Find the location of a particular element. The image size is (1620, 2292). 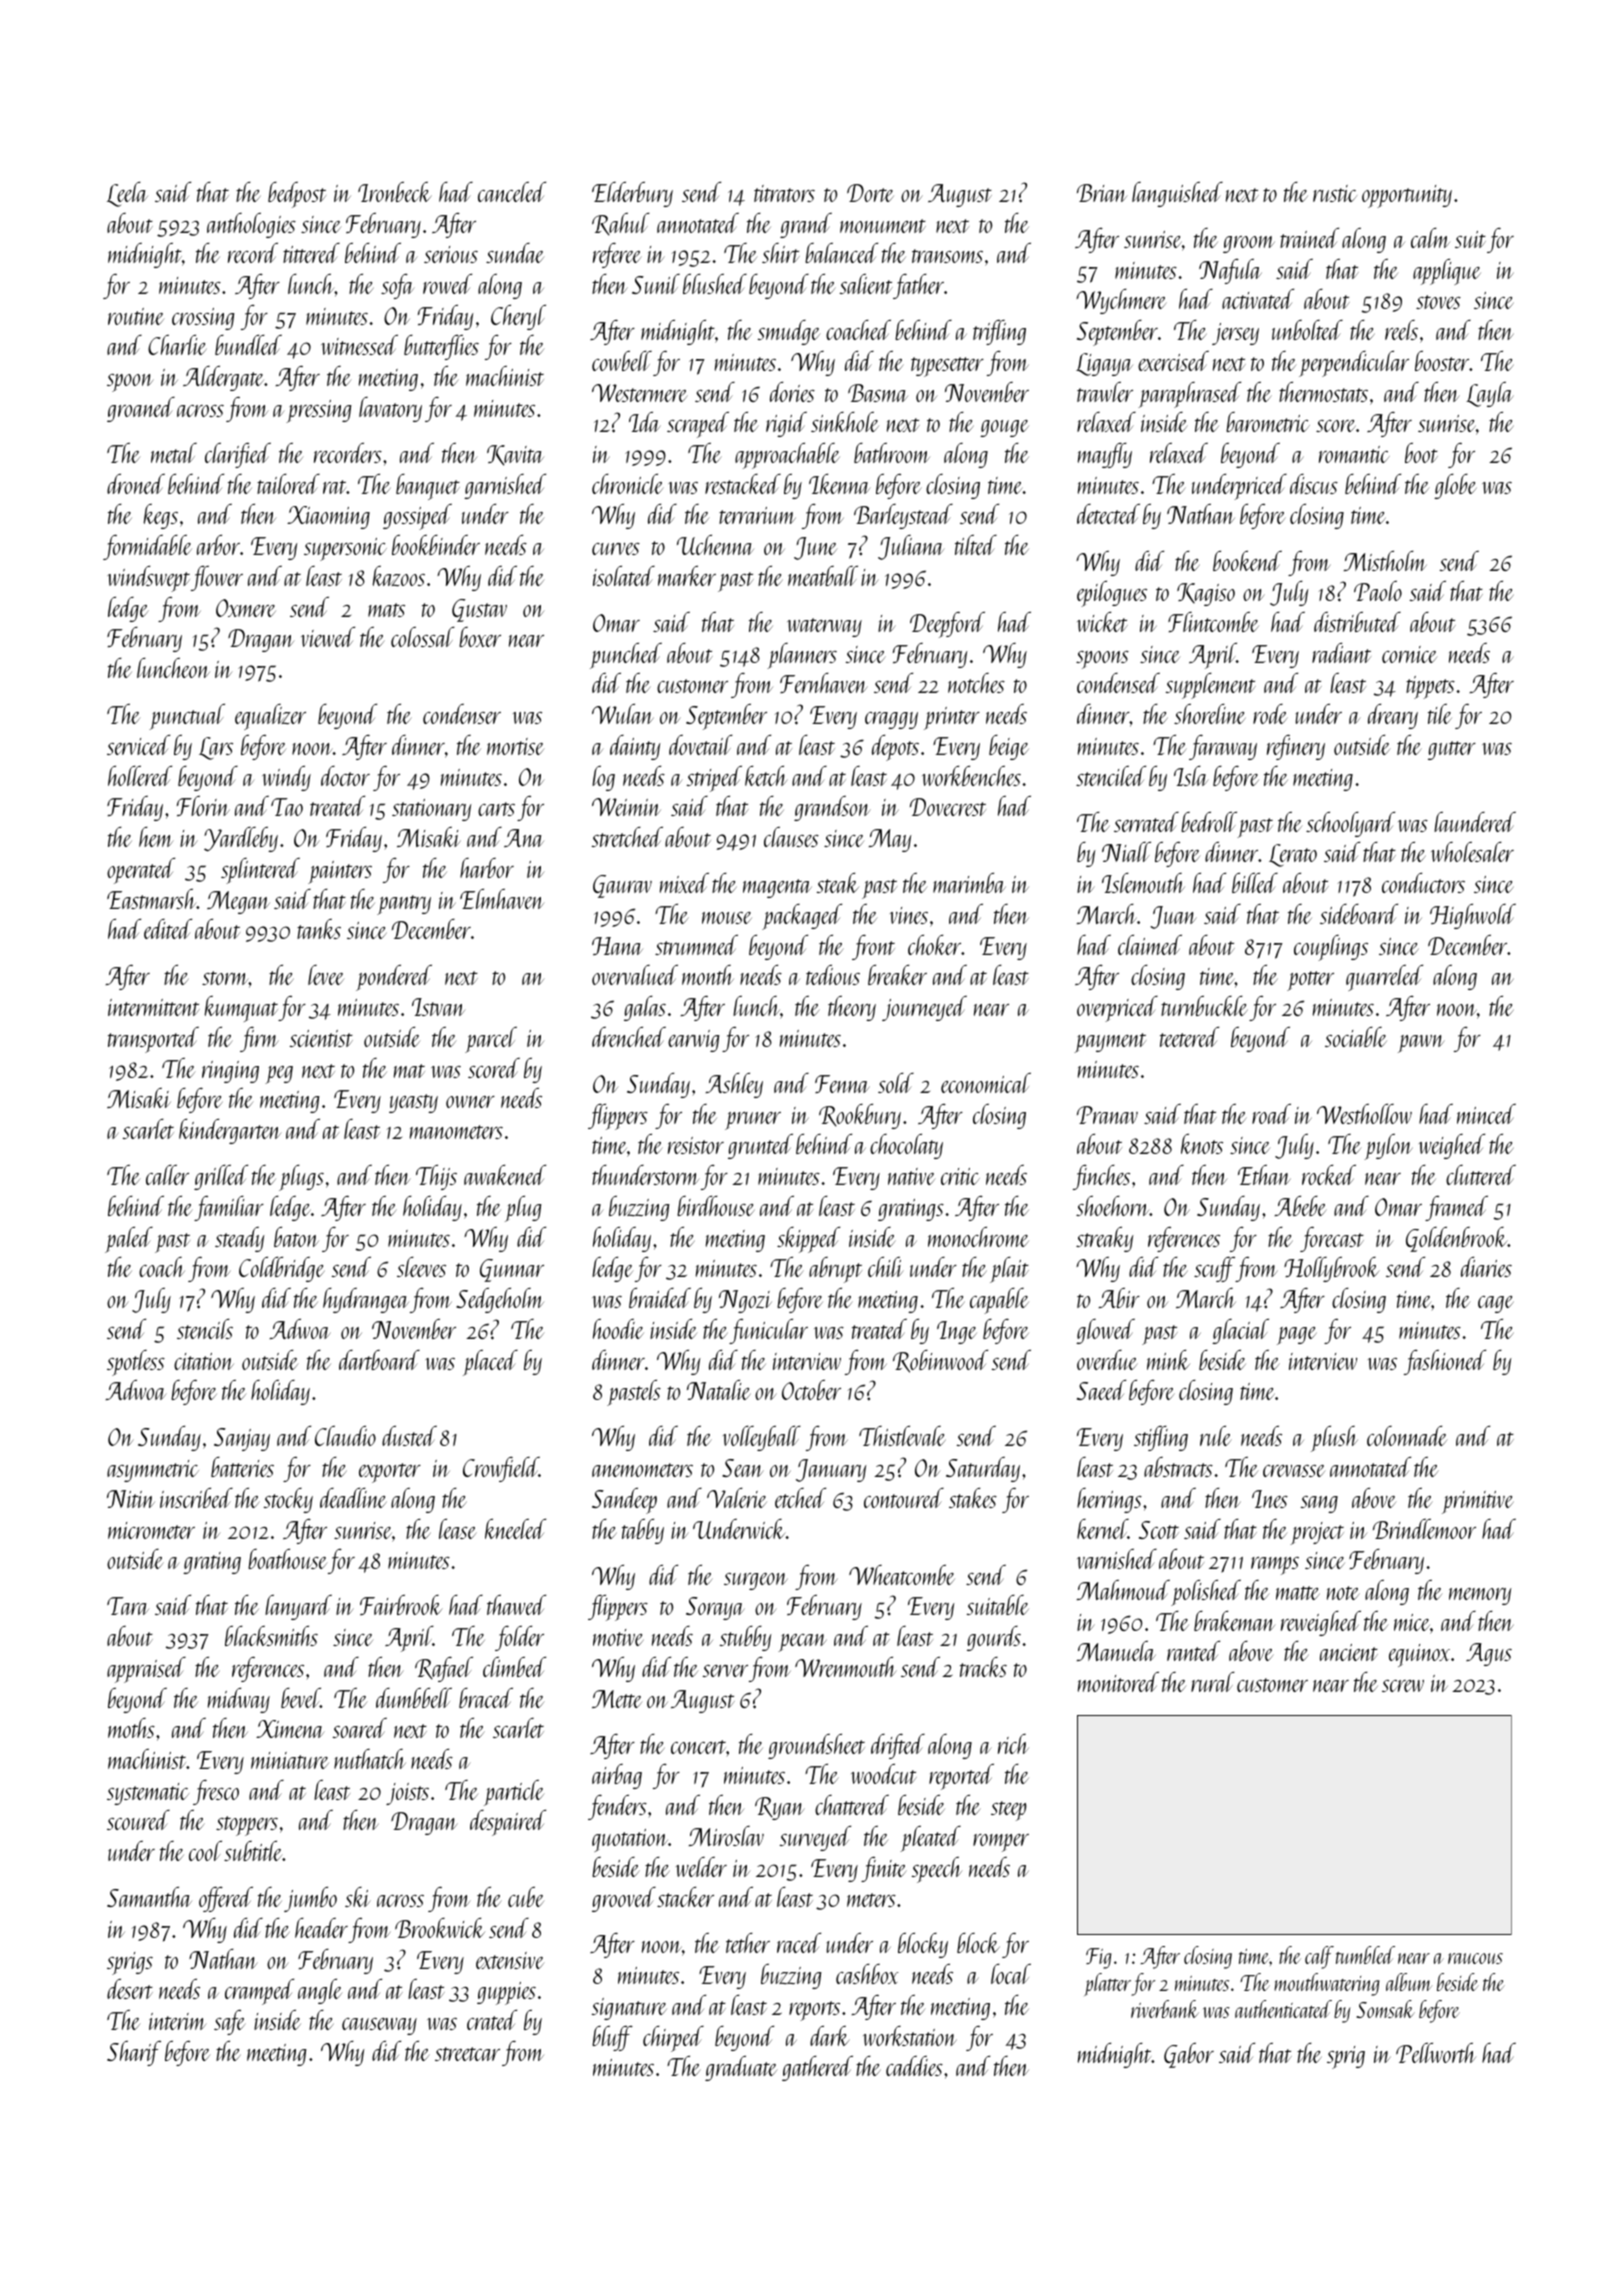

Sedgeholm is located at coordinates (500, 1300).
